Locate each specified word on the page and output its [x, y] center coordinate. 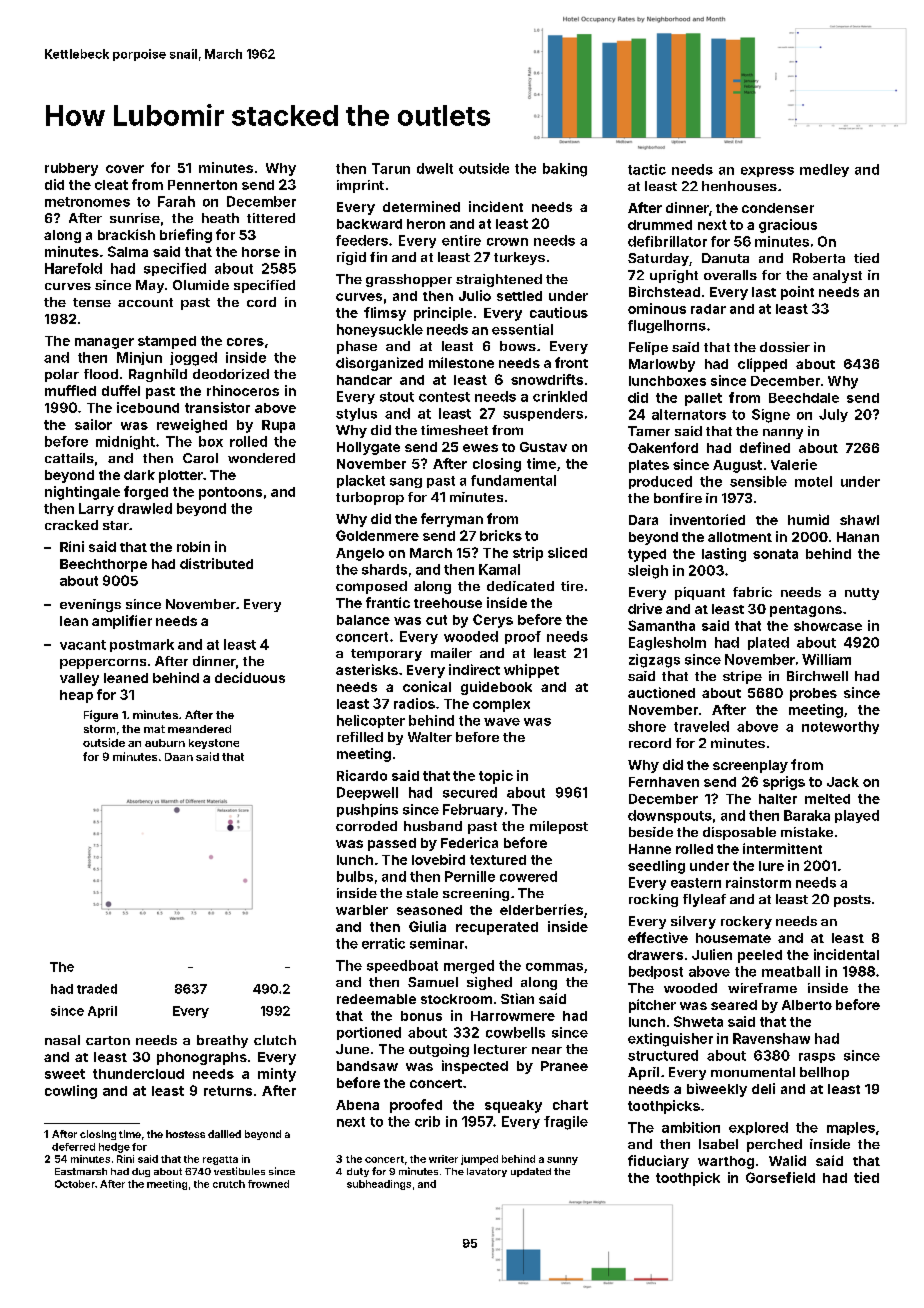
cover [125, 169]
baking [565, 170]
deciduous [250, 677]
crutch [229, 1184]
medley [824, 170]
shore [647, 726]
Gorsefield [780, 1177]
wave [502, 722]
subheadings [379, 1185]
